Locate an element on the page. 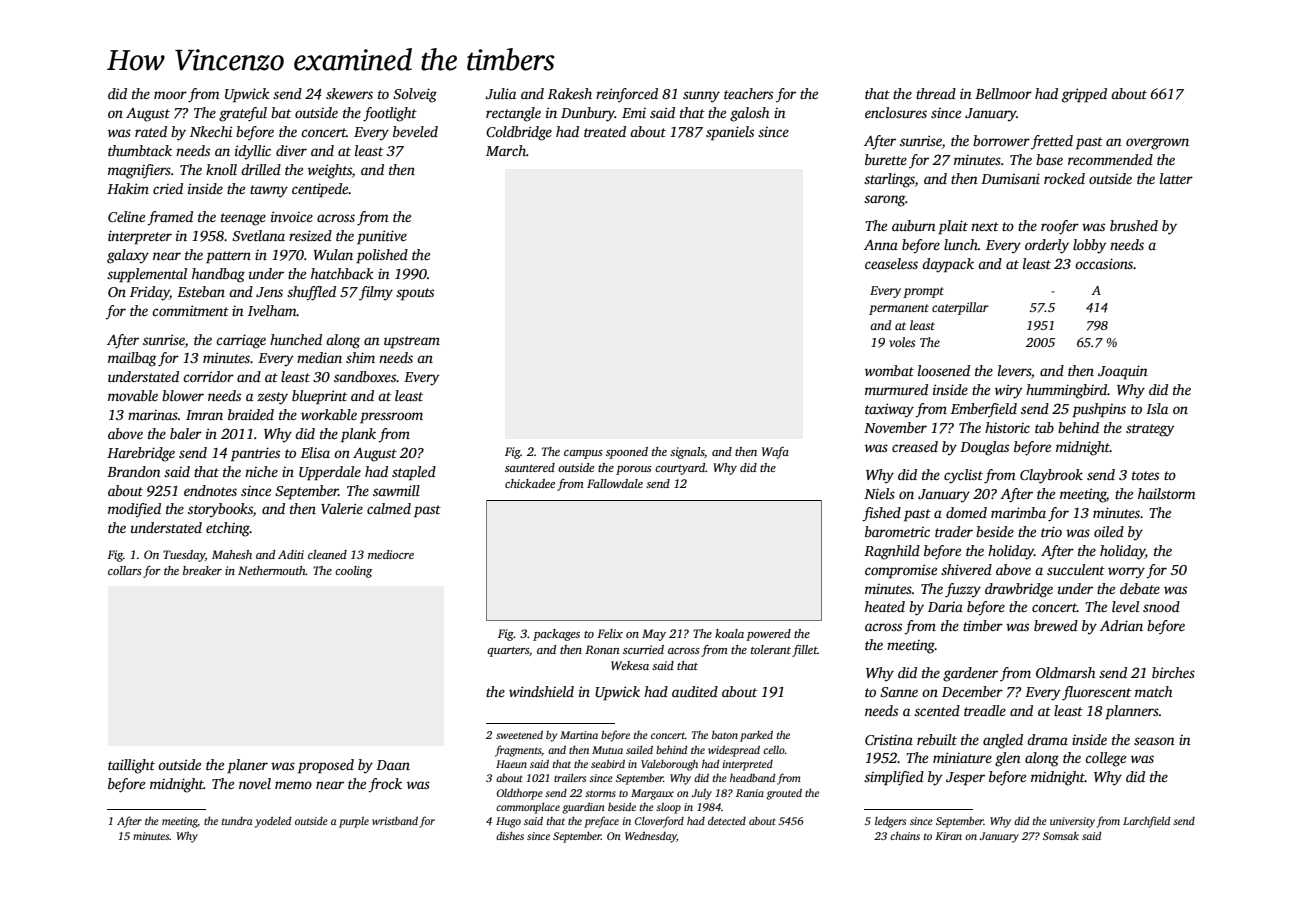 The width and height of the image is (1308, 924). spooned is located at coordinates (627, 453).
